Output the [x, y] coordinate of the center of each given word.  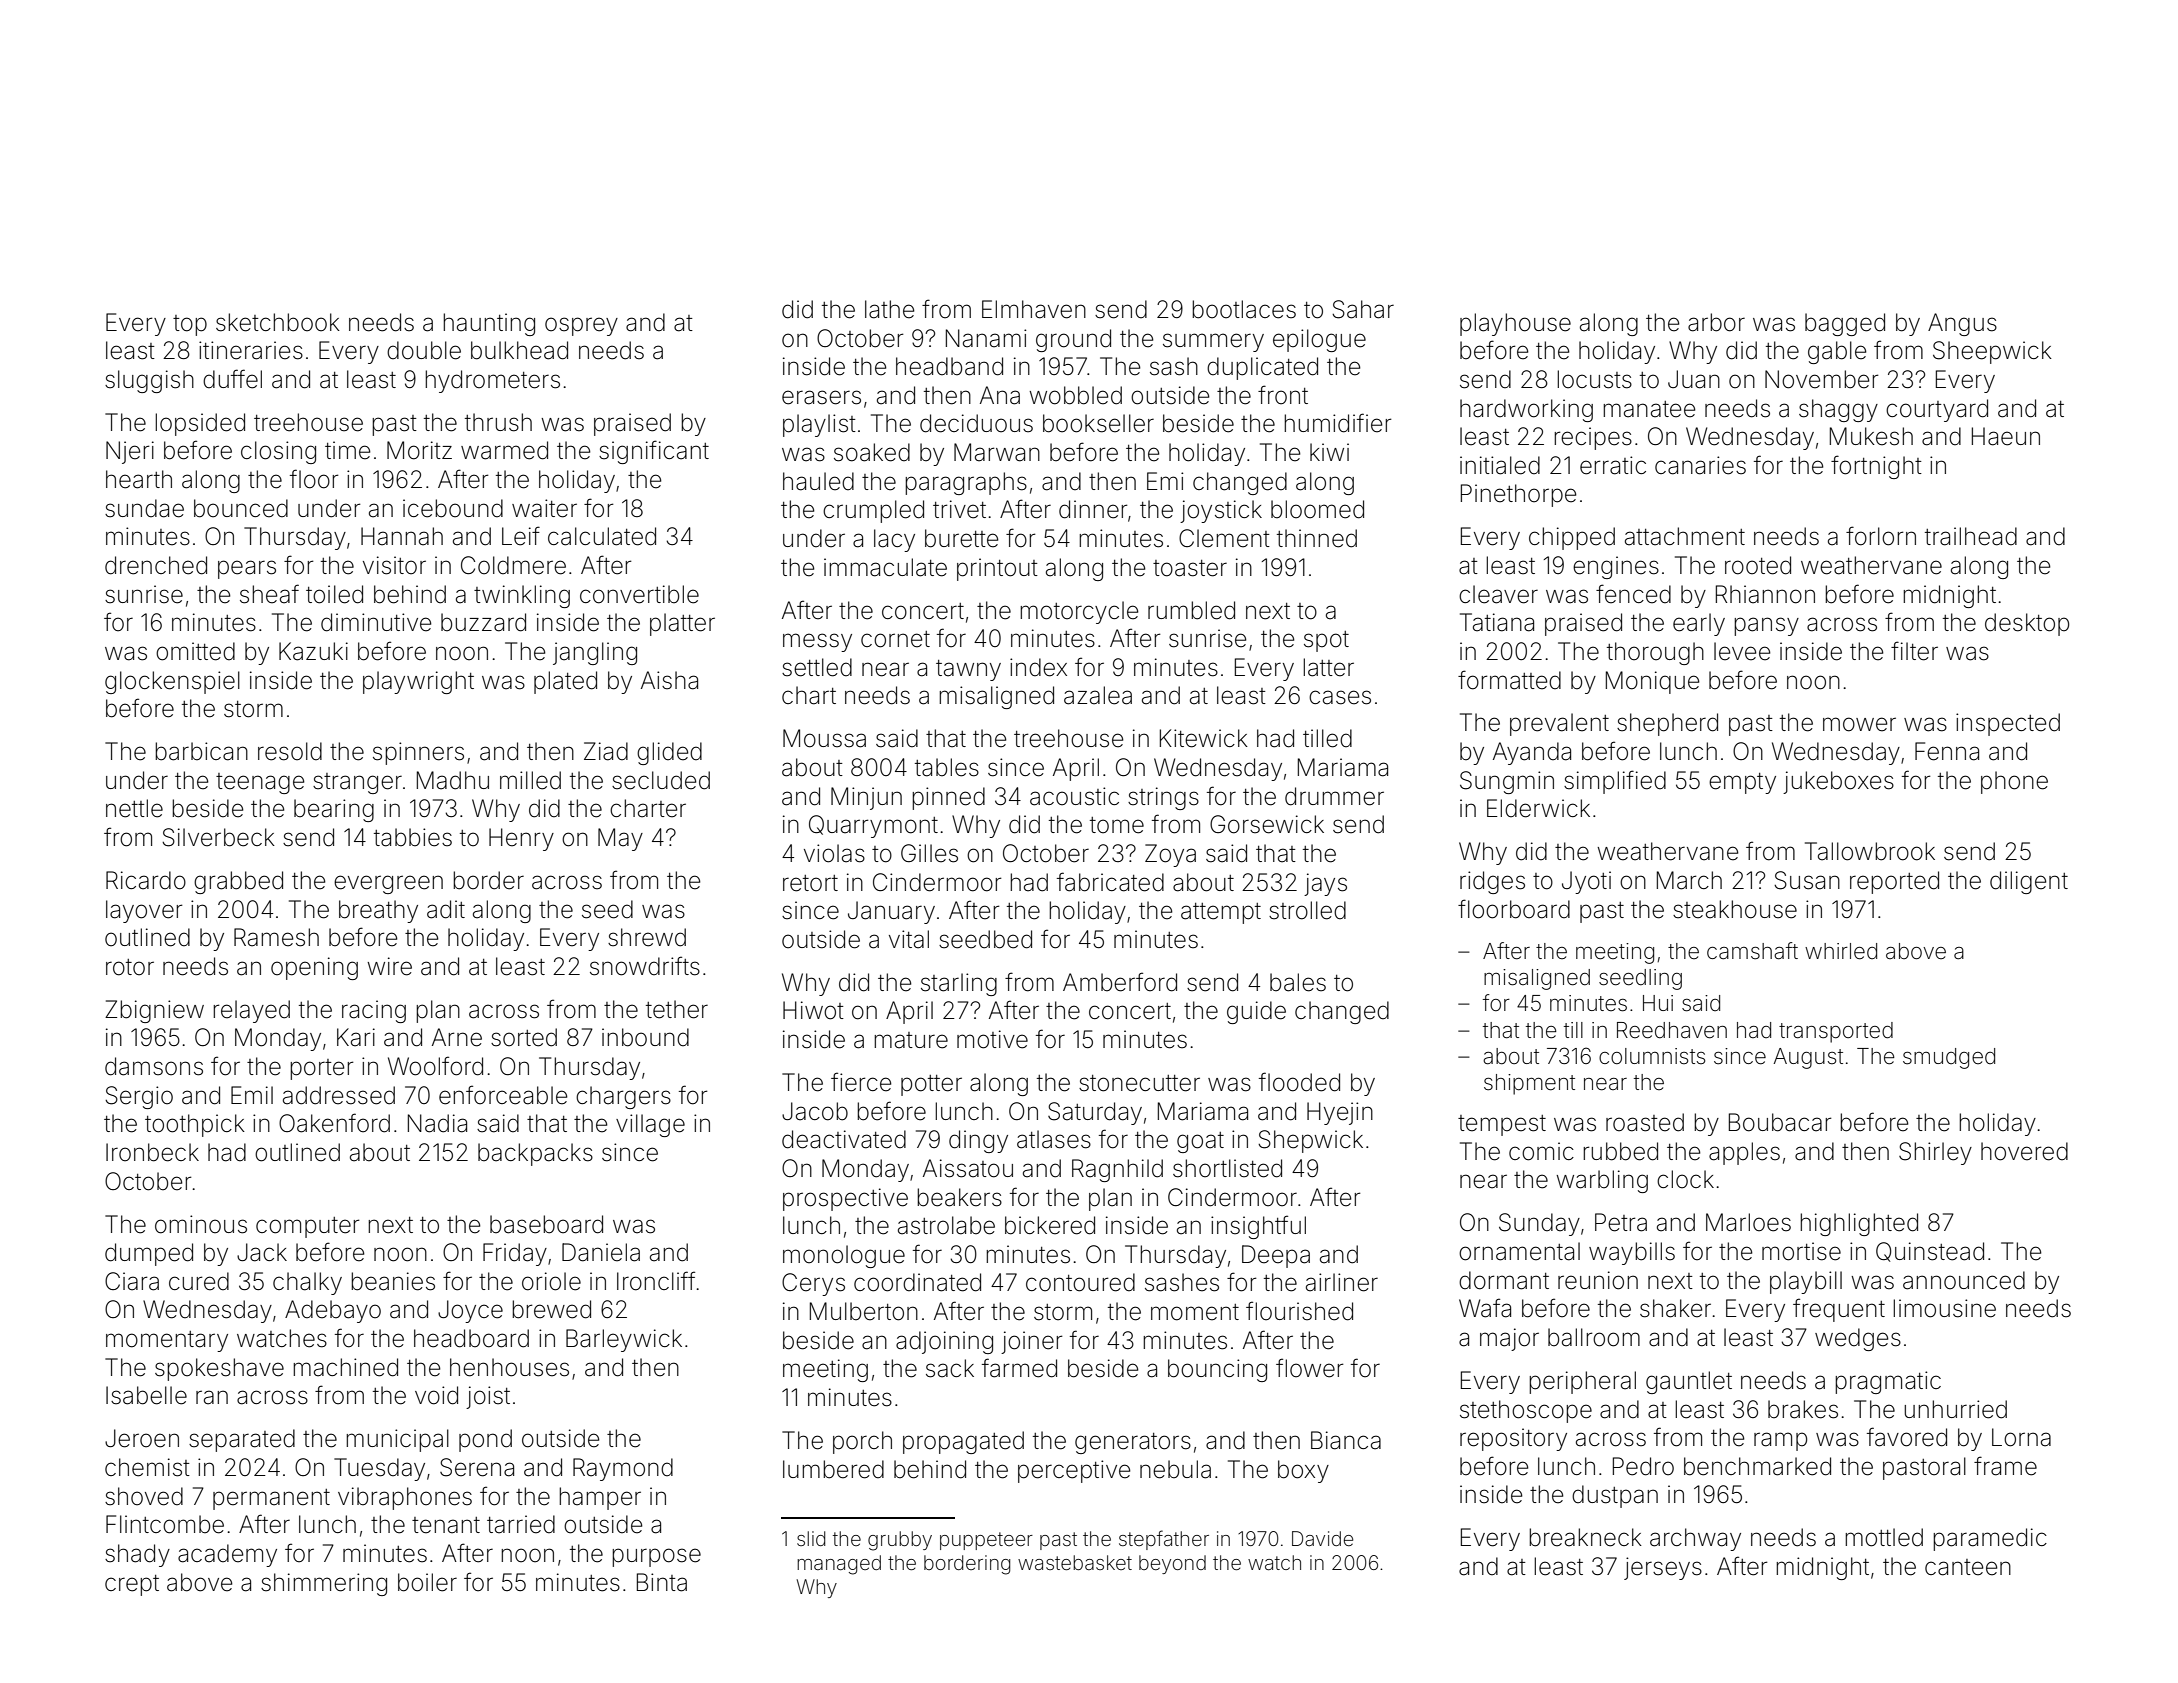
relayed [251, 1011]
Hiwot [813, 1010]
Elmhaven [1034, 309]
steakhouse [1735, 909]
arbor [1716, 322]
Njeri [130, 452]
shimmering [324, 1584]
